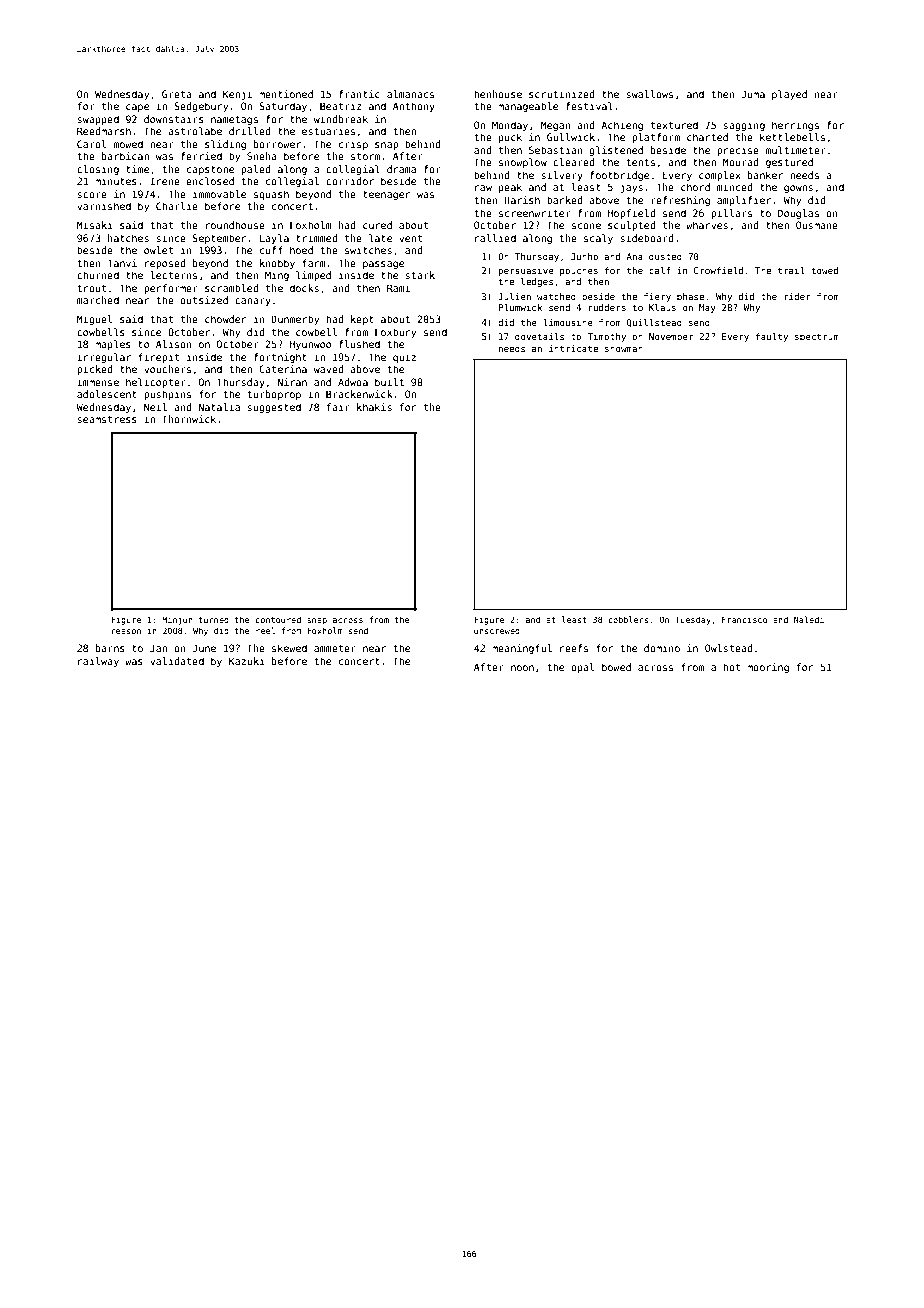 This screenshot has width=924, height=1308. What do you see at coordinates (483, 188) in the screenshot?
I see `raw` at bounding box center [483, 188].
